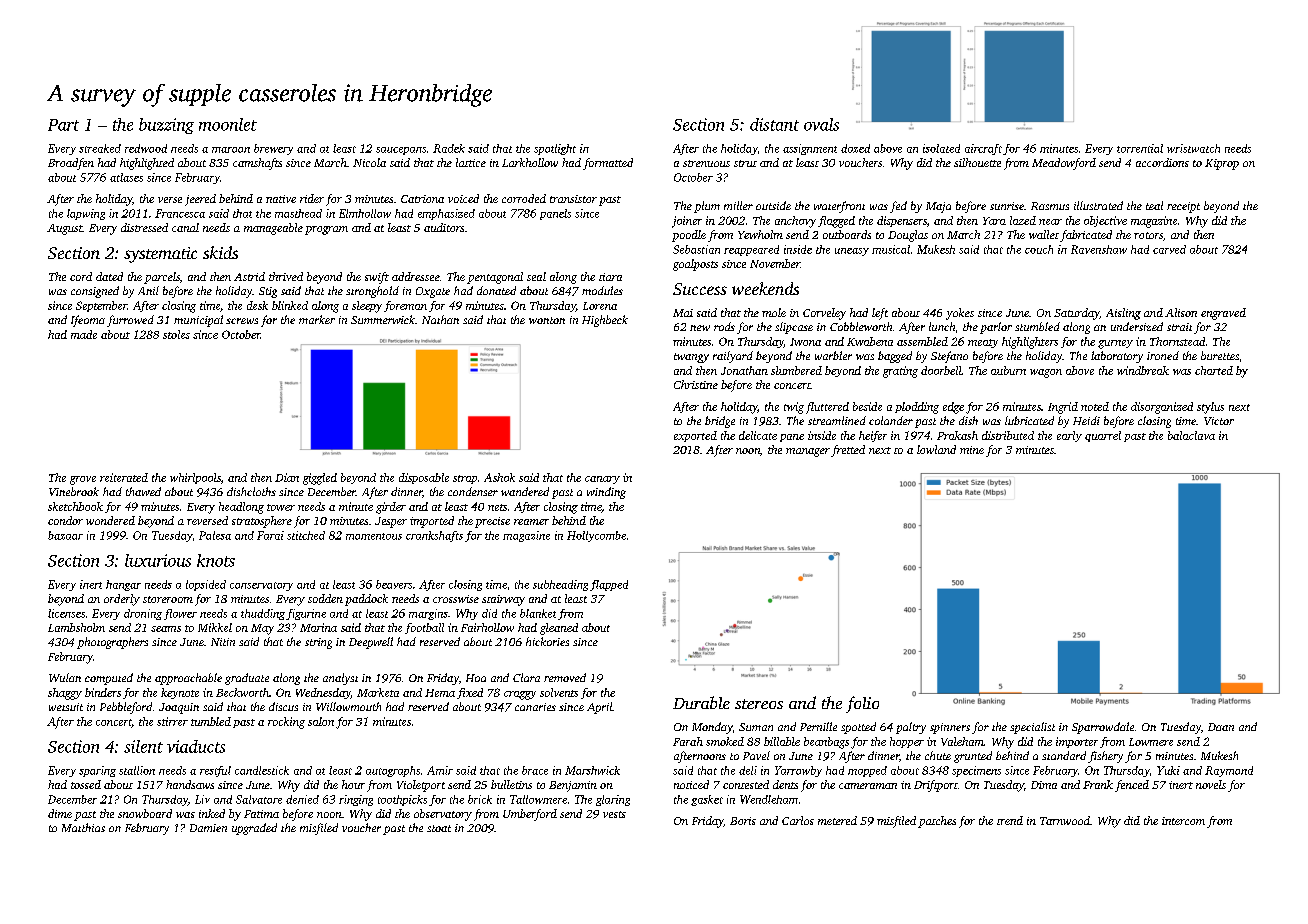 This image has width=1308, height=924. Describe the element at coordinates (228, 124) in the image. I see `moonlet` at that location.
